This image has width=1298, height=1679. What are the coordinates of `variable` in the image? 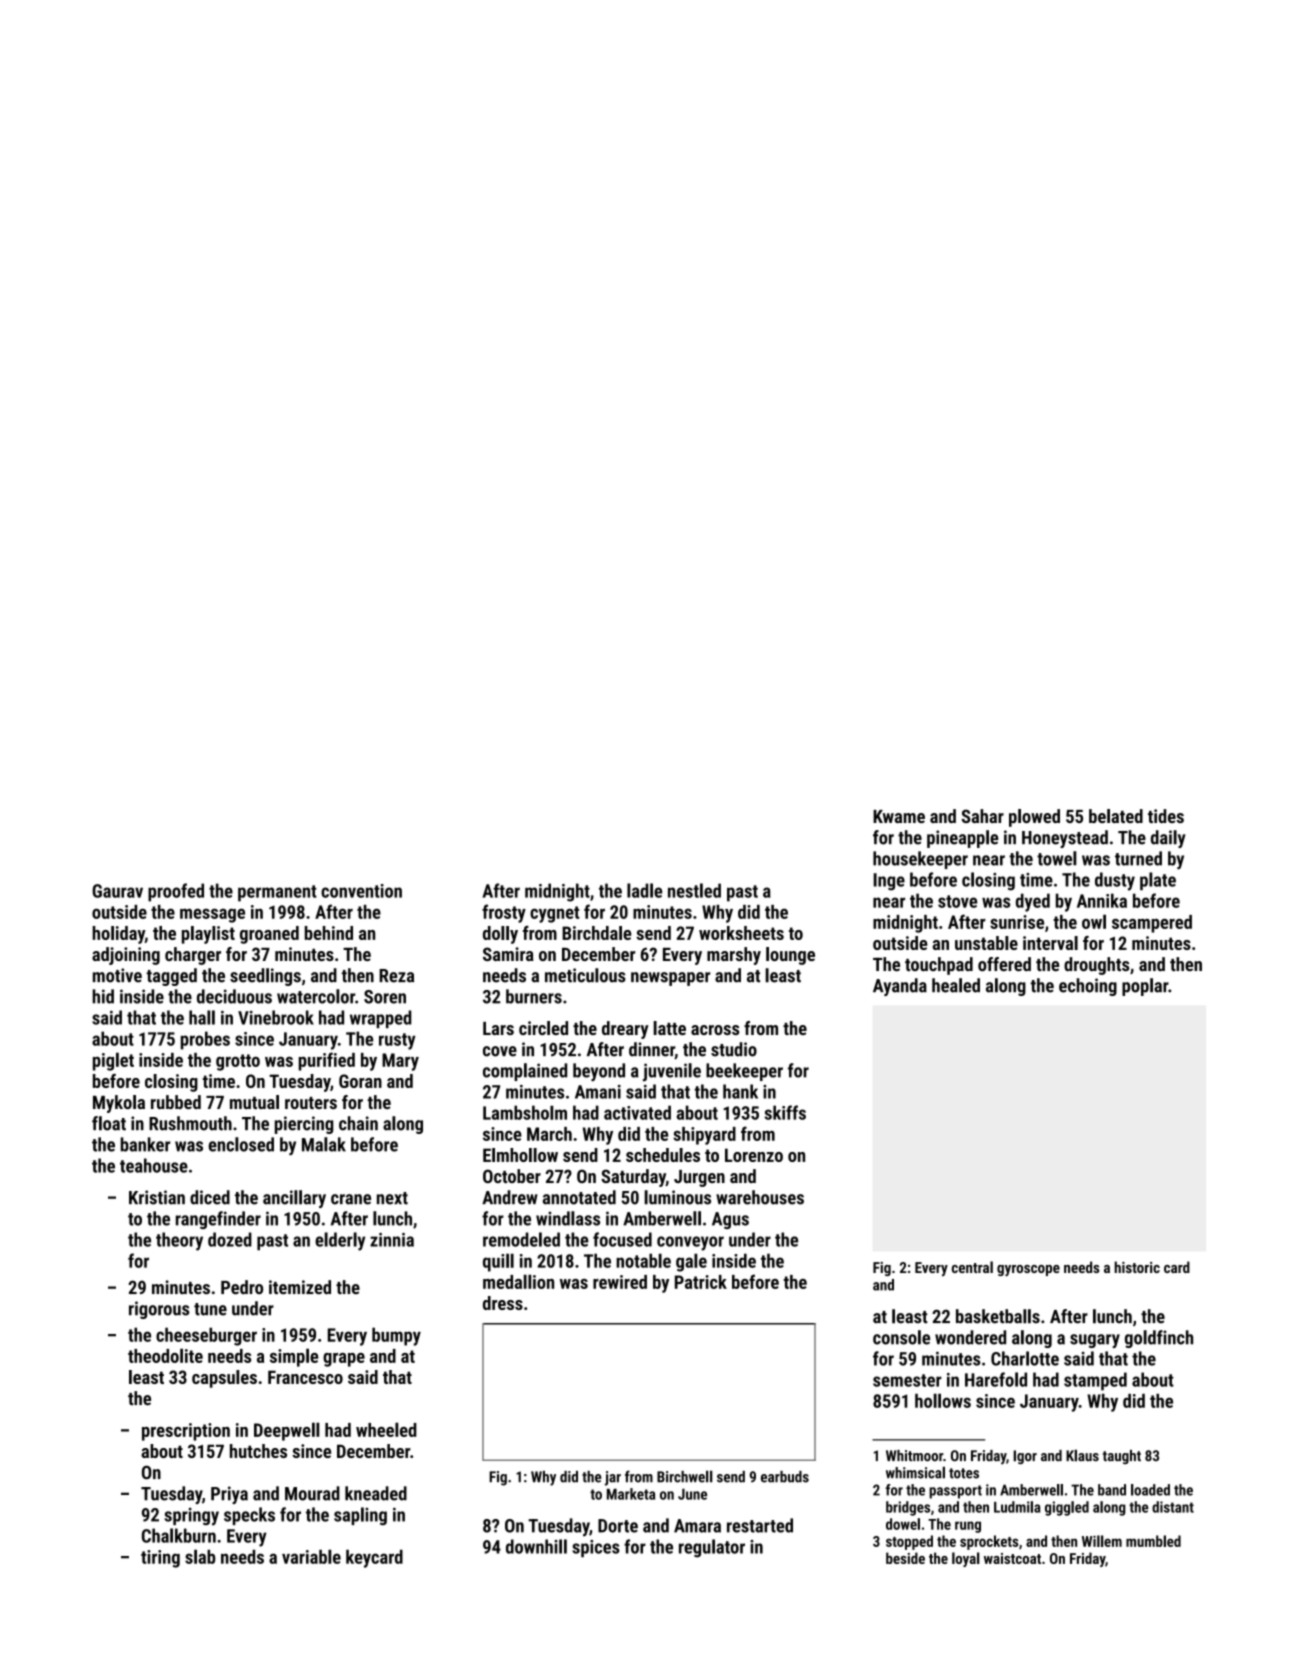 It's located at (311, 1556).
